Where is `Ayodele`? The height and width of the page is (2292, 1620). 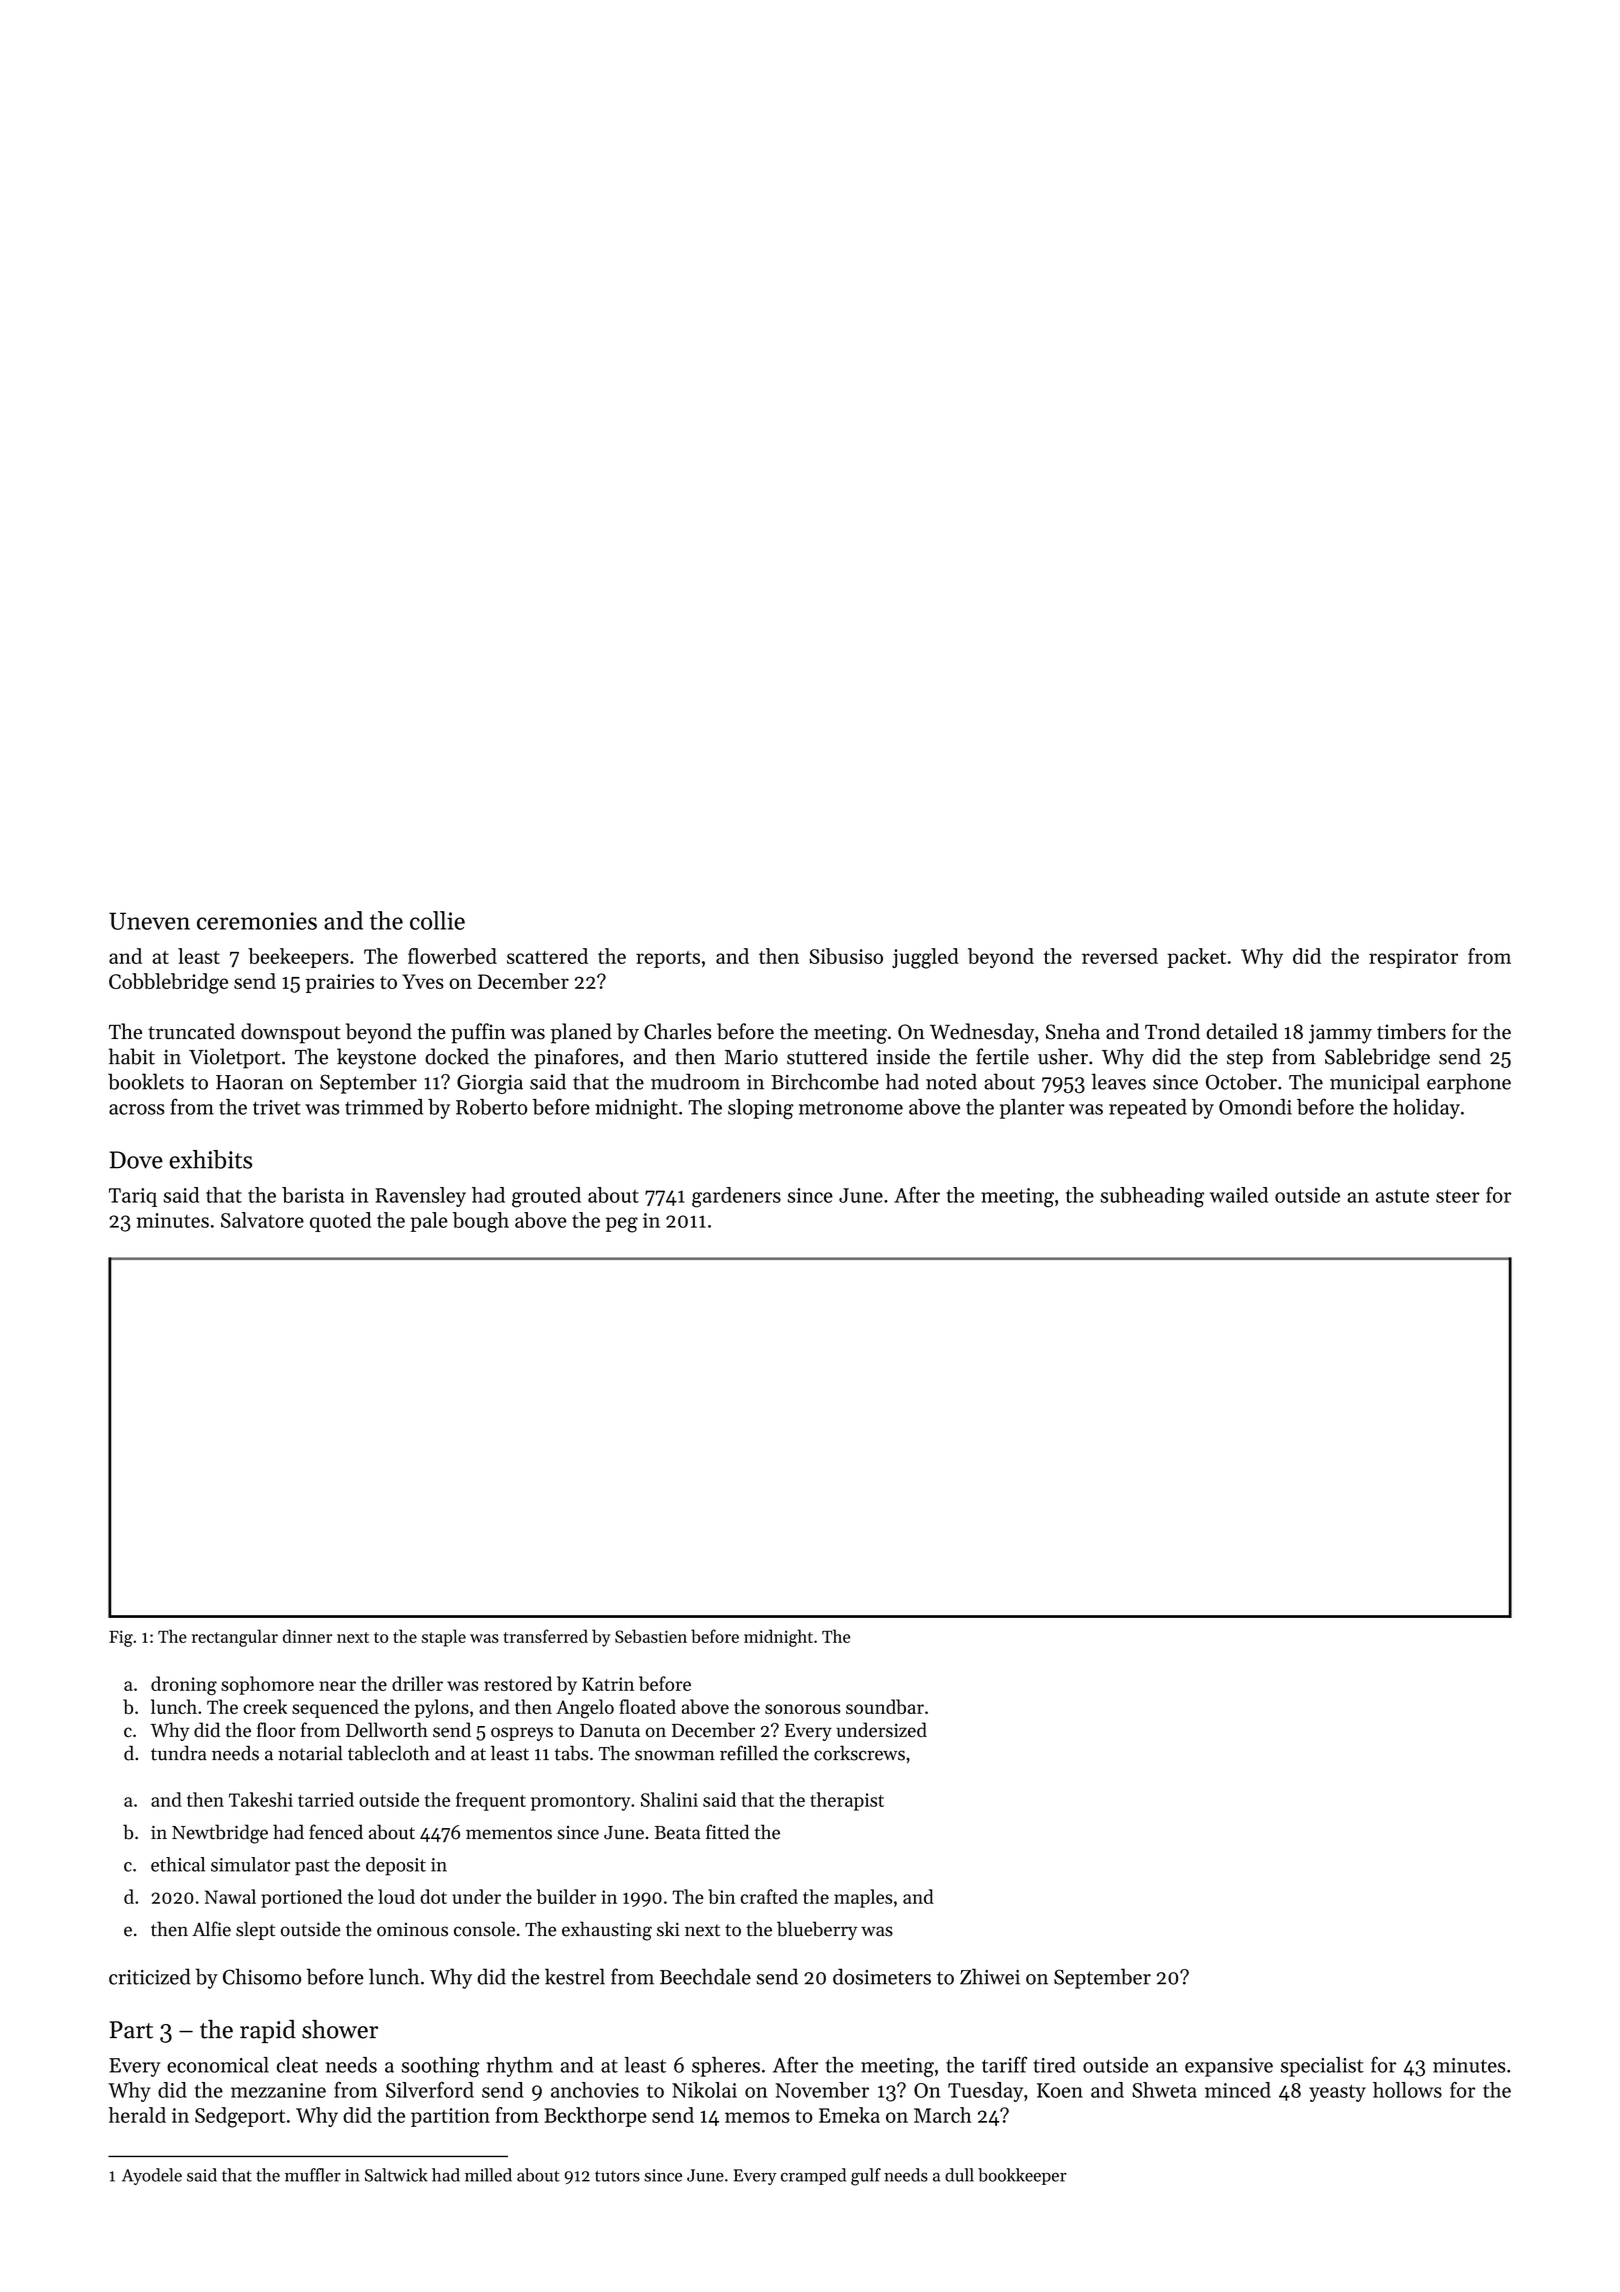 Ayodele is located at coordinates (152, 2176).
